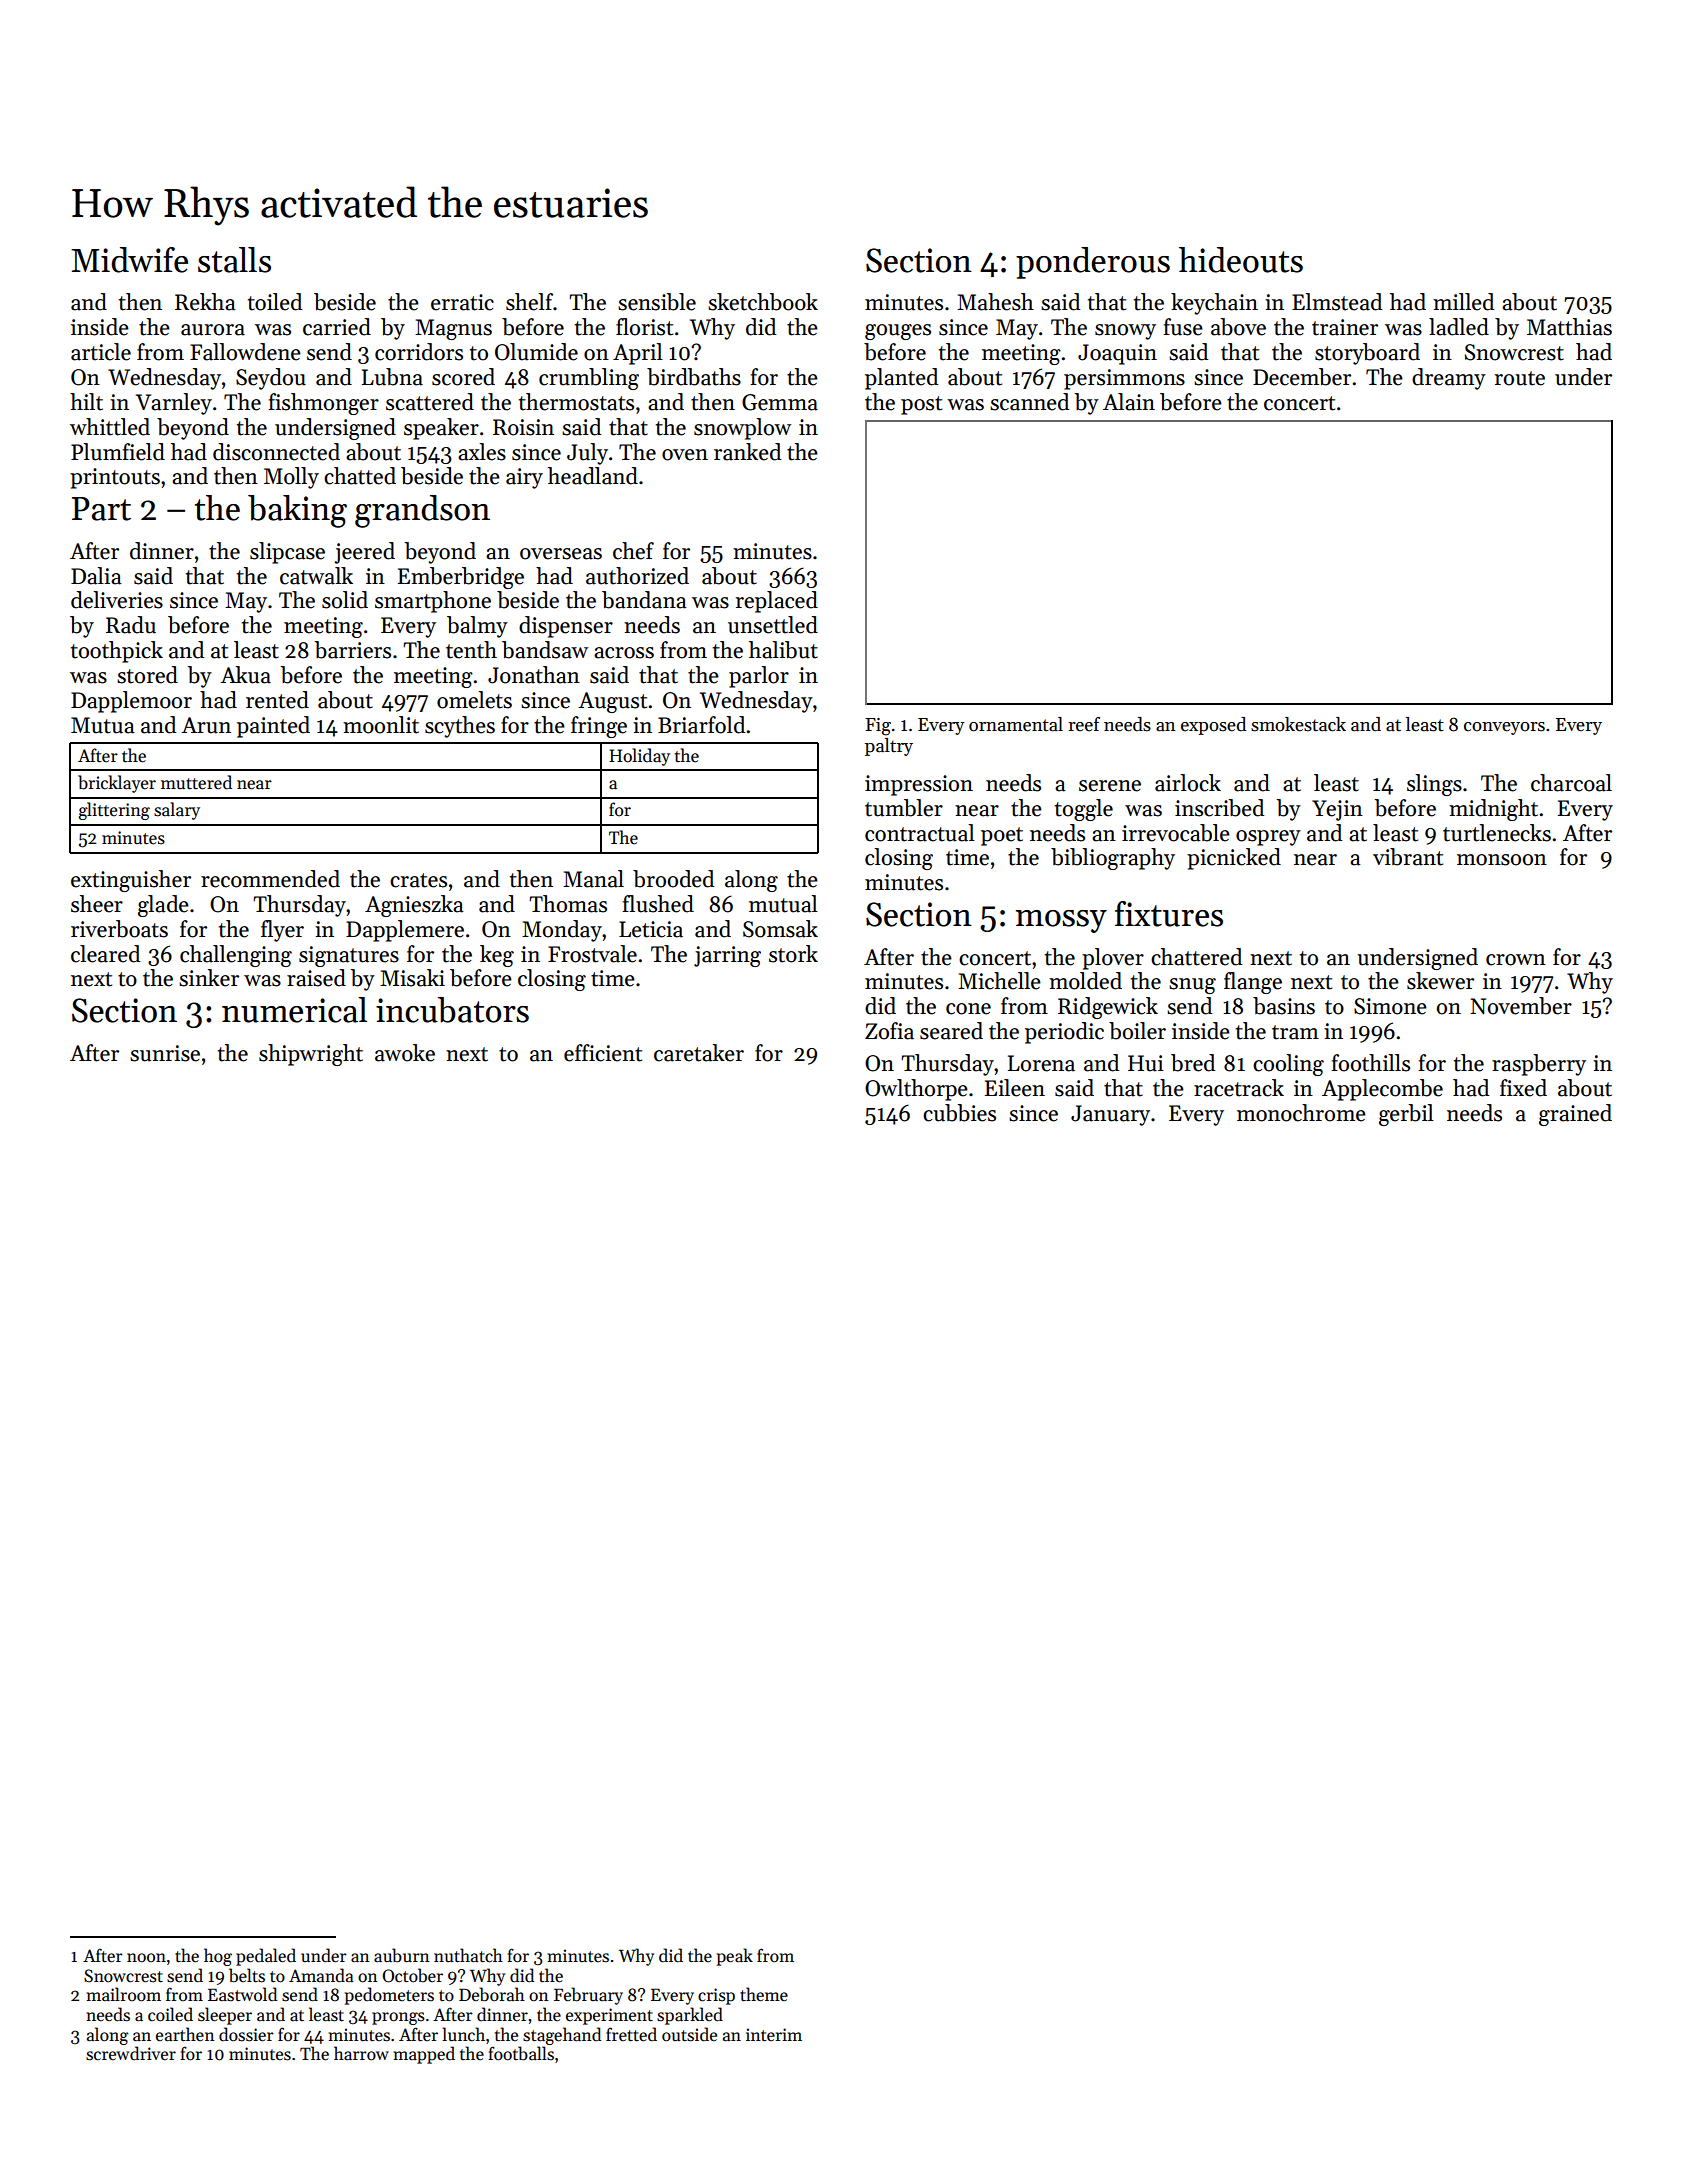 The height and width of the document is (2178, 1683). Describe the element at coordinates (694, 377) in the document. I see `birdbaths` at that location.
